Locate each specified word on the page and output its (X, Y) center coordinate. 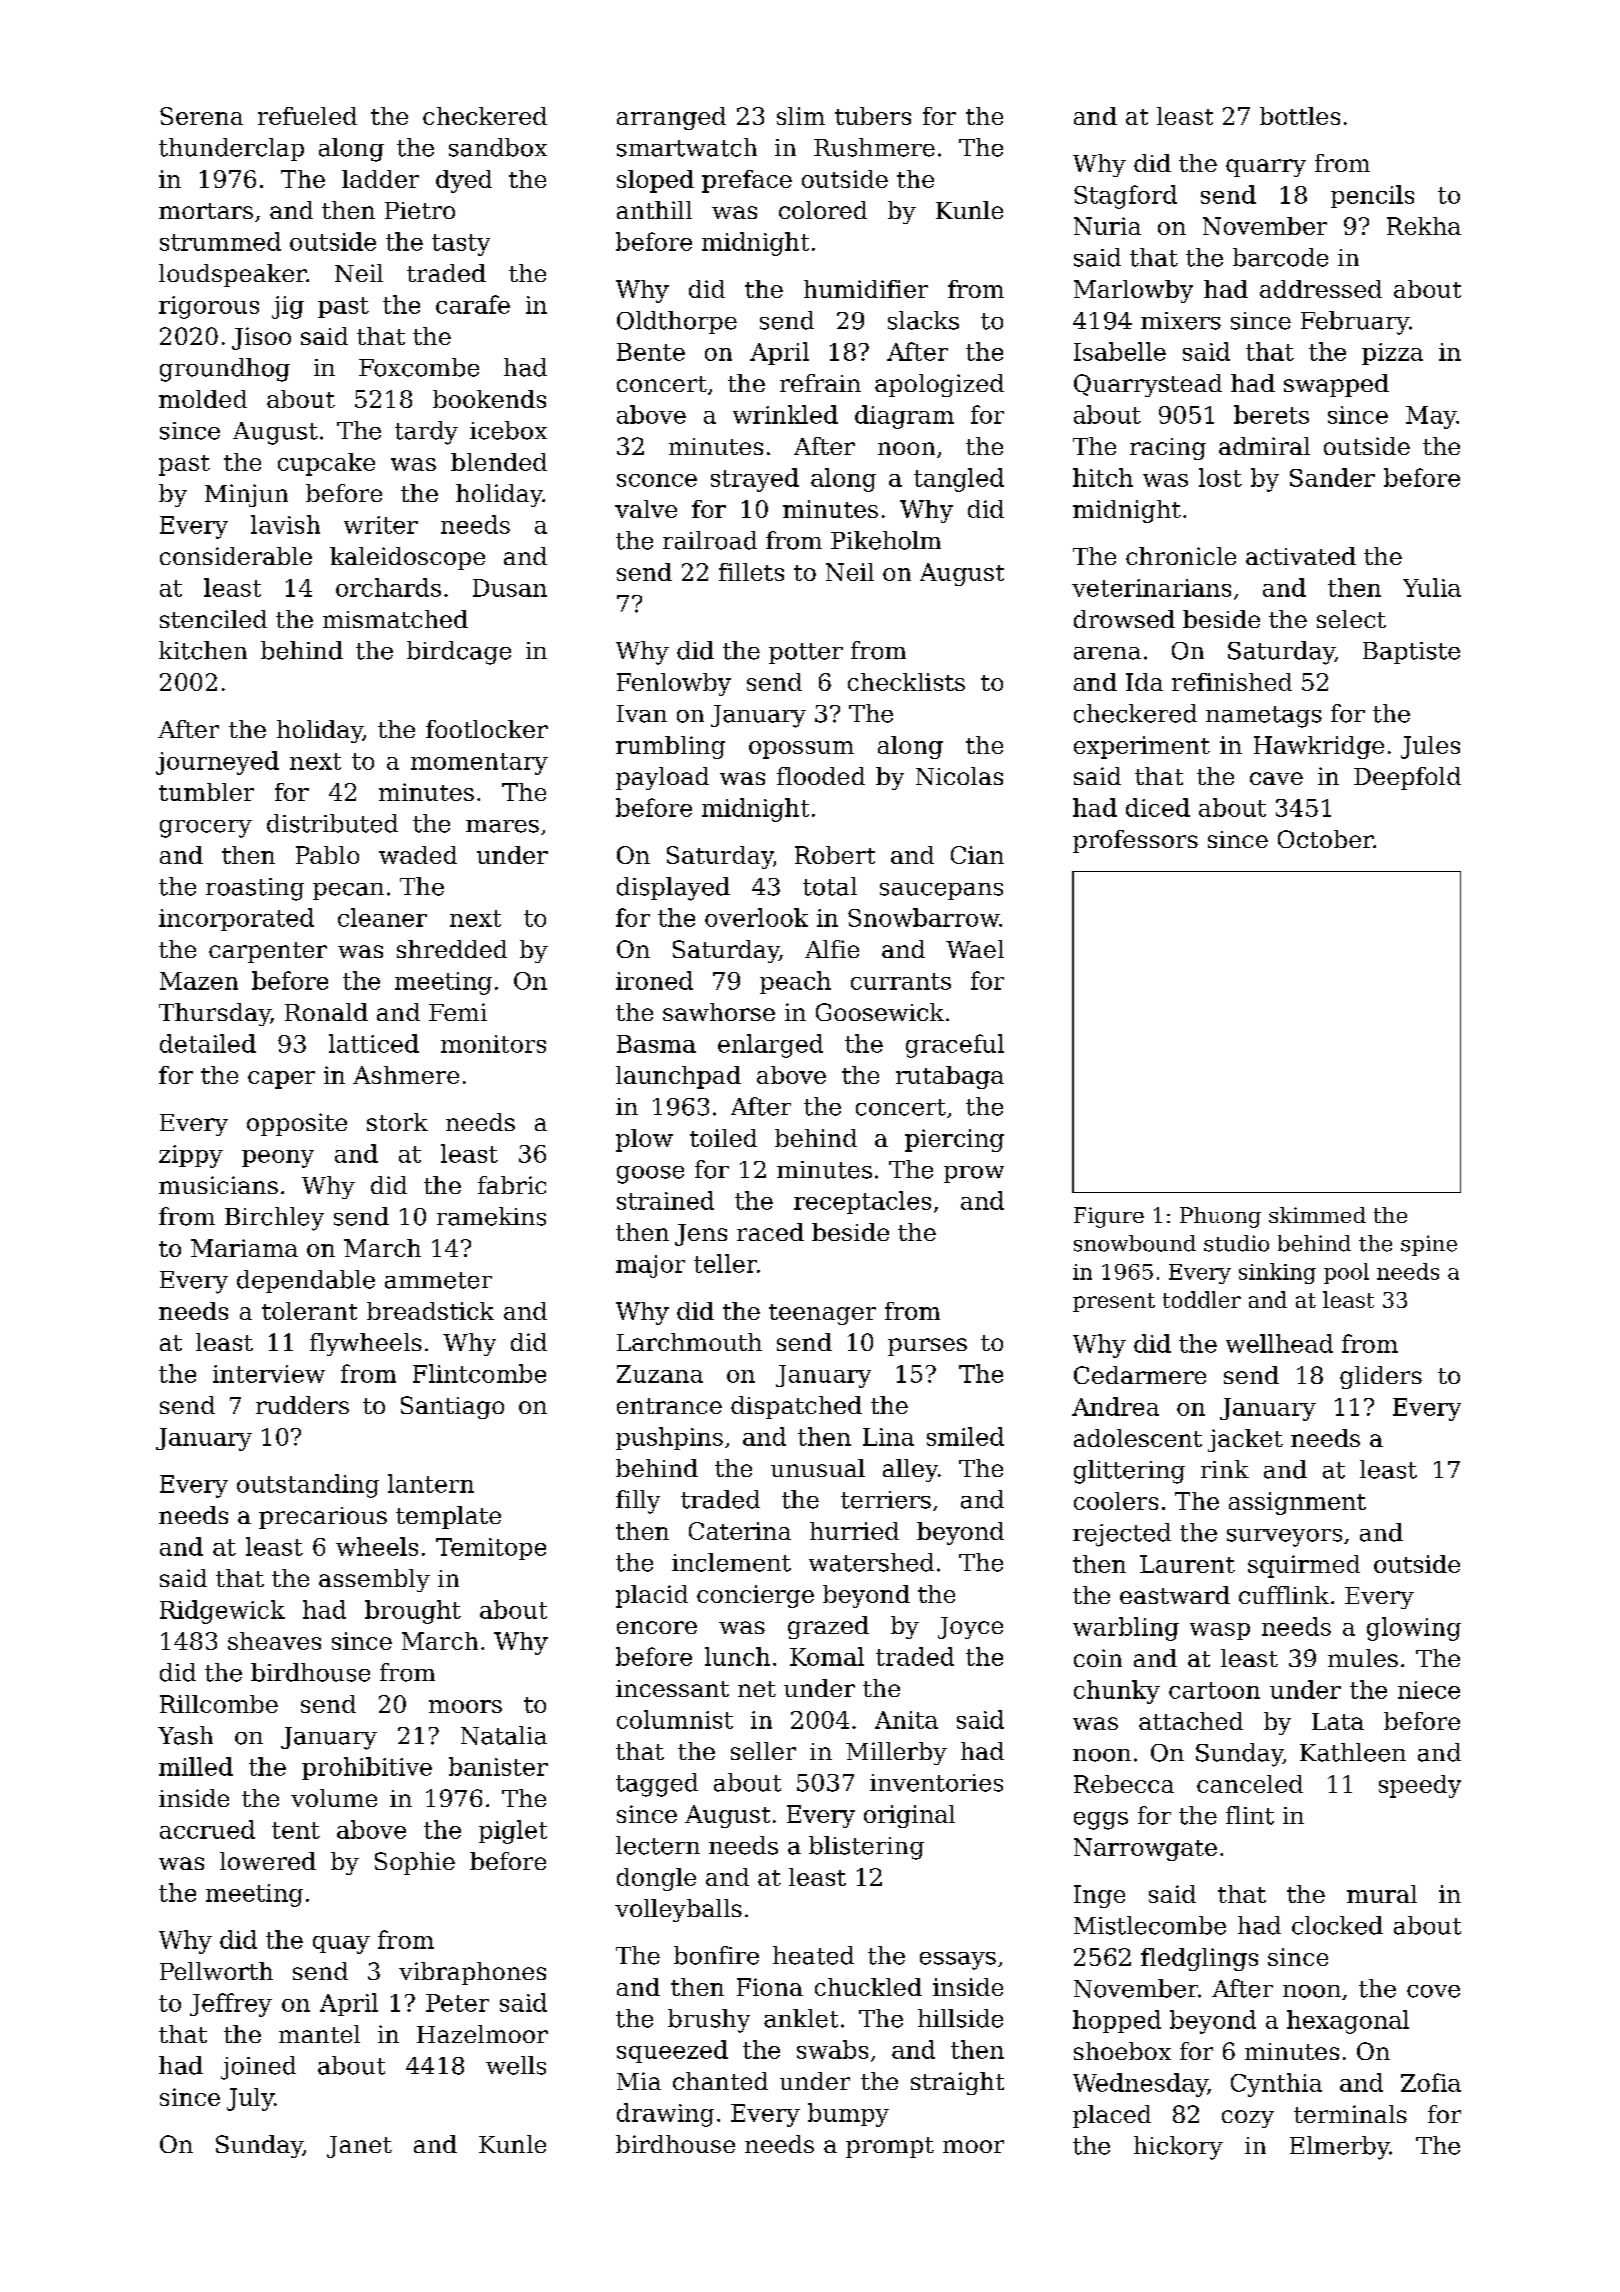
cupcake (326, 464)
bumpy (848, 2115)
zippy (191, 1156)
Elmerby (1340, 2148)
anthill (654, 210)
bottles (1300, 116)
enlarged (770, 1046)
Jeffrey (231, 2005)
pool (1346, 1273)
